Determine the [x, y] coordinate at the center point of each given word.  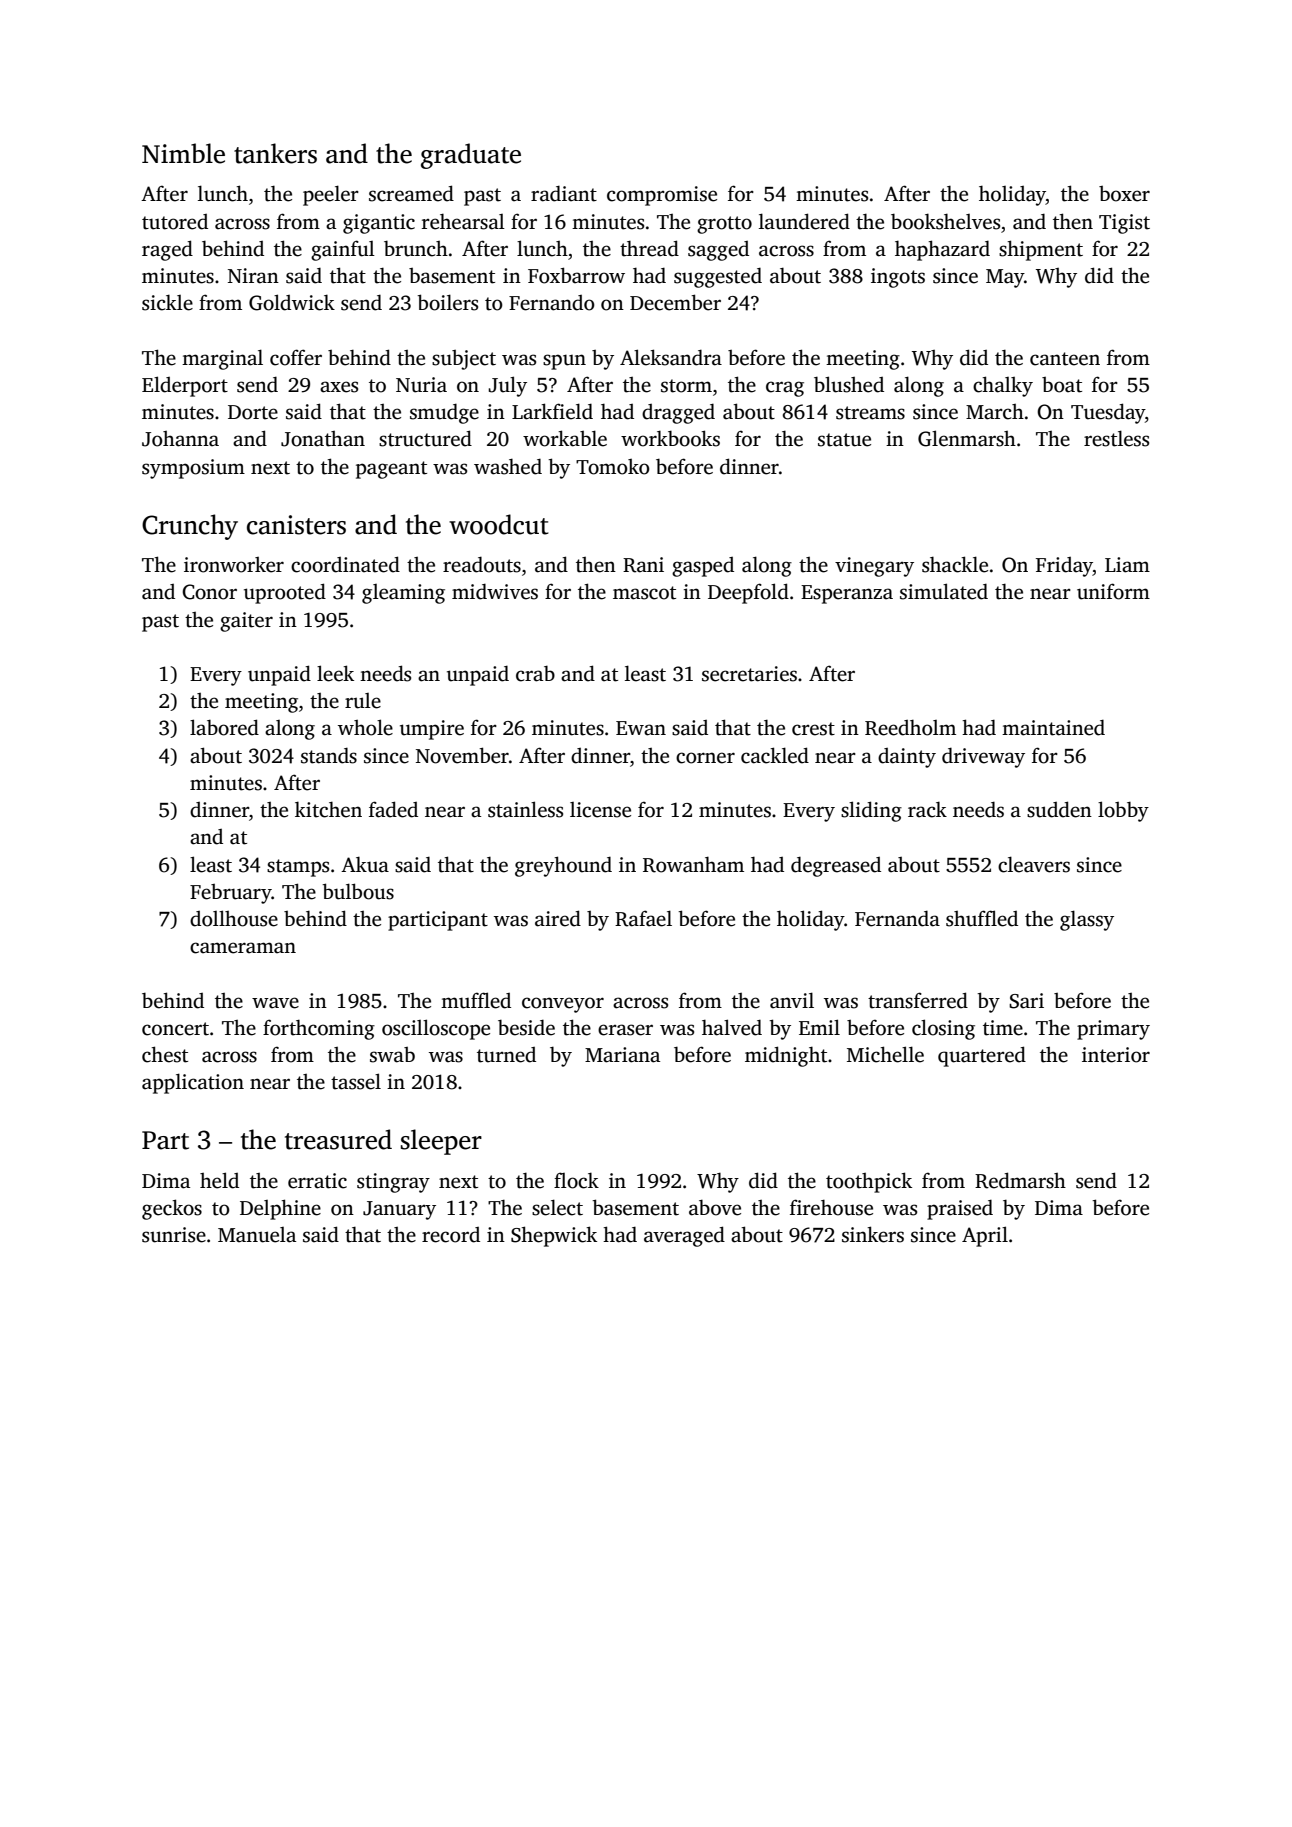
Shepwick [554, 1236]
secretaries [749, 674]
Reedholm [910, 727]
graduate [471, 156]
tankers [275, 153]
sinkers [873, 1234]
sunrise [174, 1235]
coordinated [345, 564]
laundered [804, 221]
